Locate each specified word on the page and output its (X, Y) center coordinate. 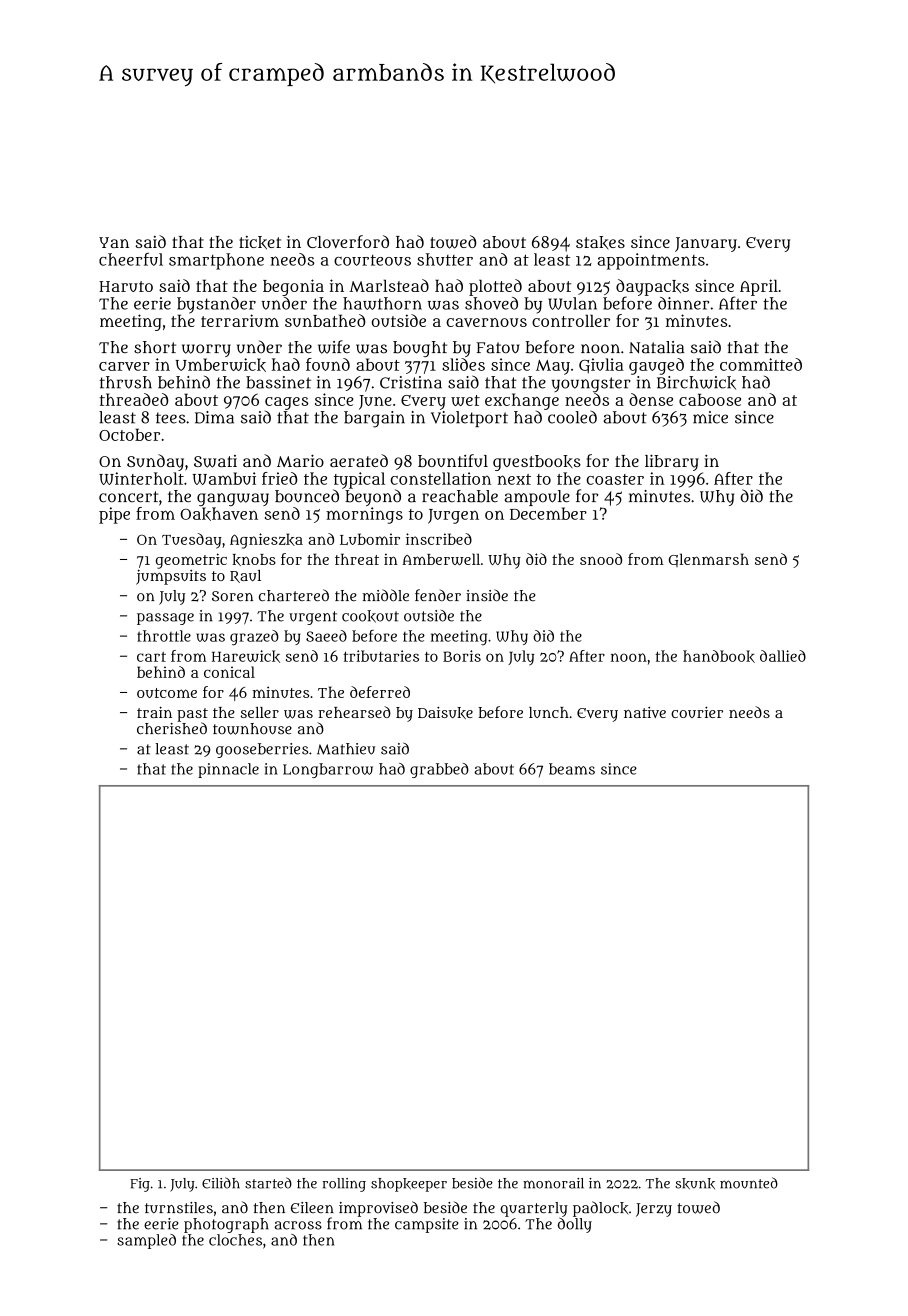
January (706, 244)
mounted (749, 1183)
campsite (427, 1225)
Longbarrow (328, 770)
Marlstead (389, 285)
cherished (172, 728)
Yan (114, 242)
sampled (146, 1241)
